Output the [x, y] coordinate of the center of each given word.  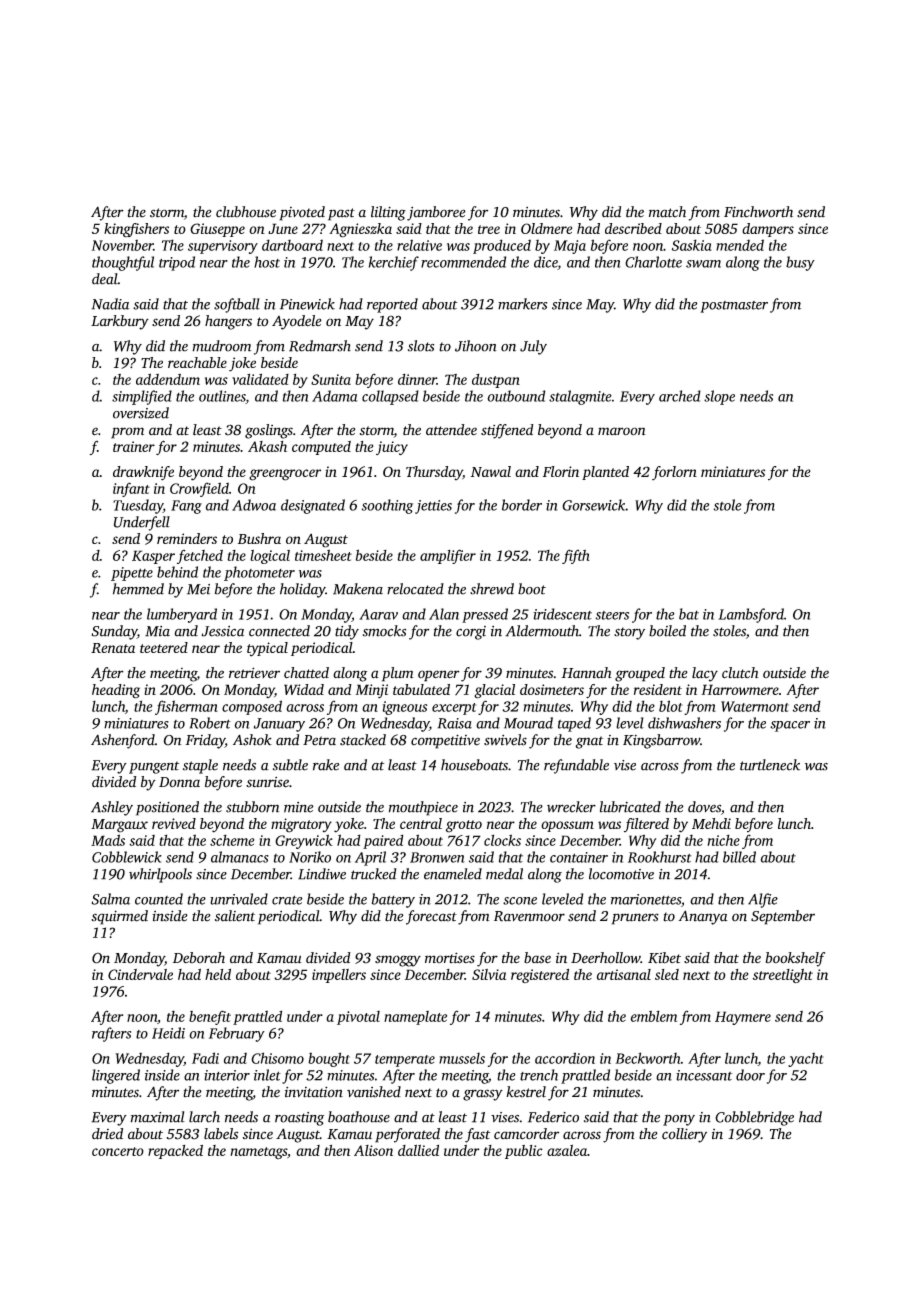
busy [800, 263]
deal [105, 279]
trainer [134, 446]
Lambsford [751, 615]
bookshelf [795, 959]
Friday [205, 741]
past [341, 214]
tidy [347, 632]
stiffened [507, 431]
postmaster [734, 307]
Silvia [489, 974]
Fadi [205, 1058]
